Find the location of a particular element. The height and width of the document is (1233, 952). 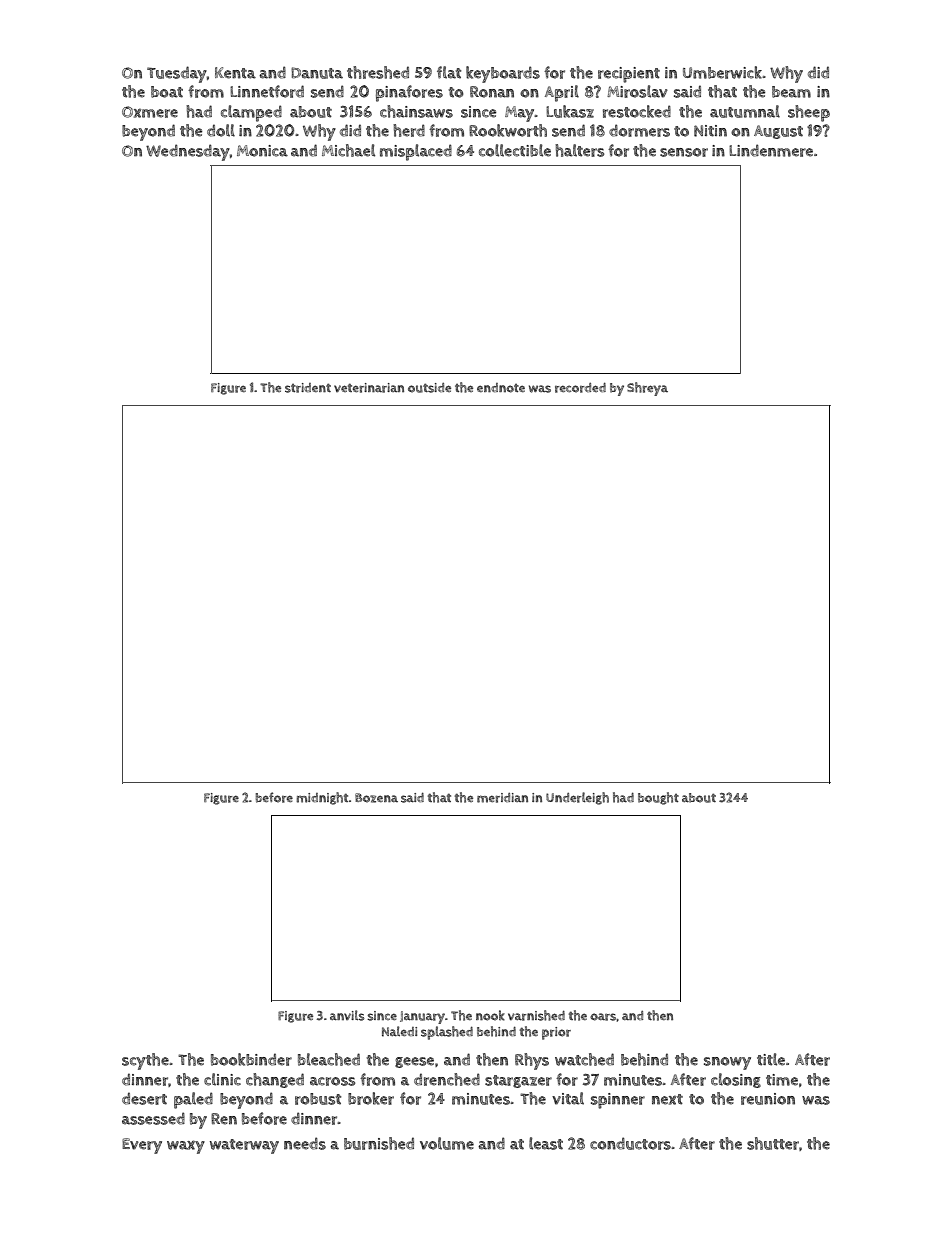

meridian is located at coordinates (502, 798).
